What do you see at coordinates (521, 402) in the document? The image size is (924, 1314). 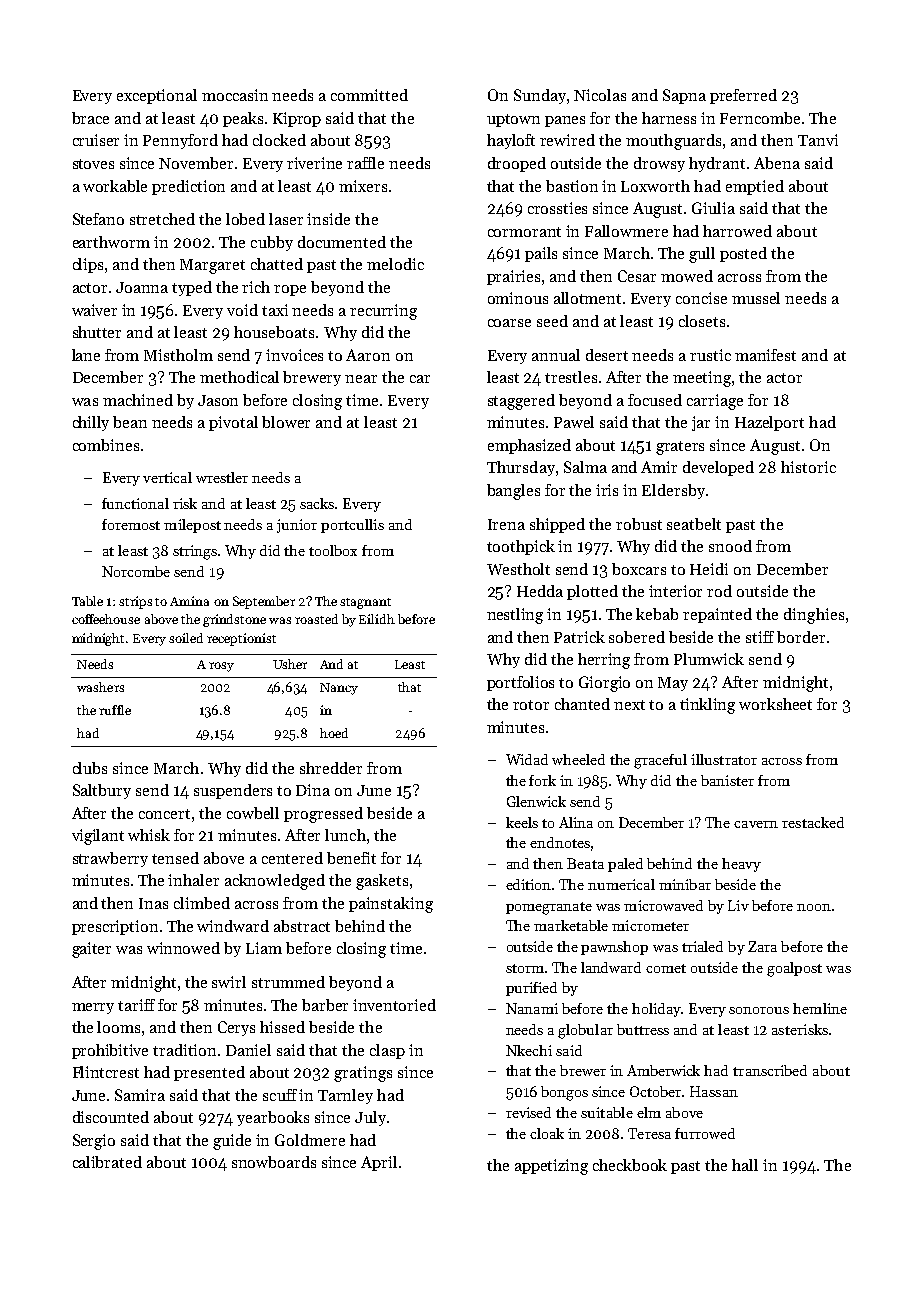 I see `staggered` at bounding box center [521, 402].
